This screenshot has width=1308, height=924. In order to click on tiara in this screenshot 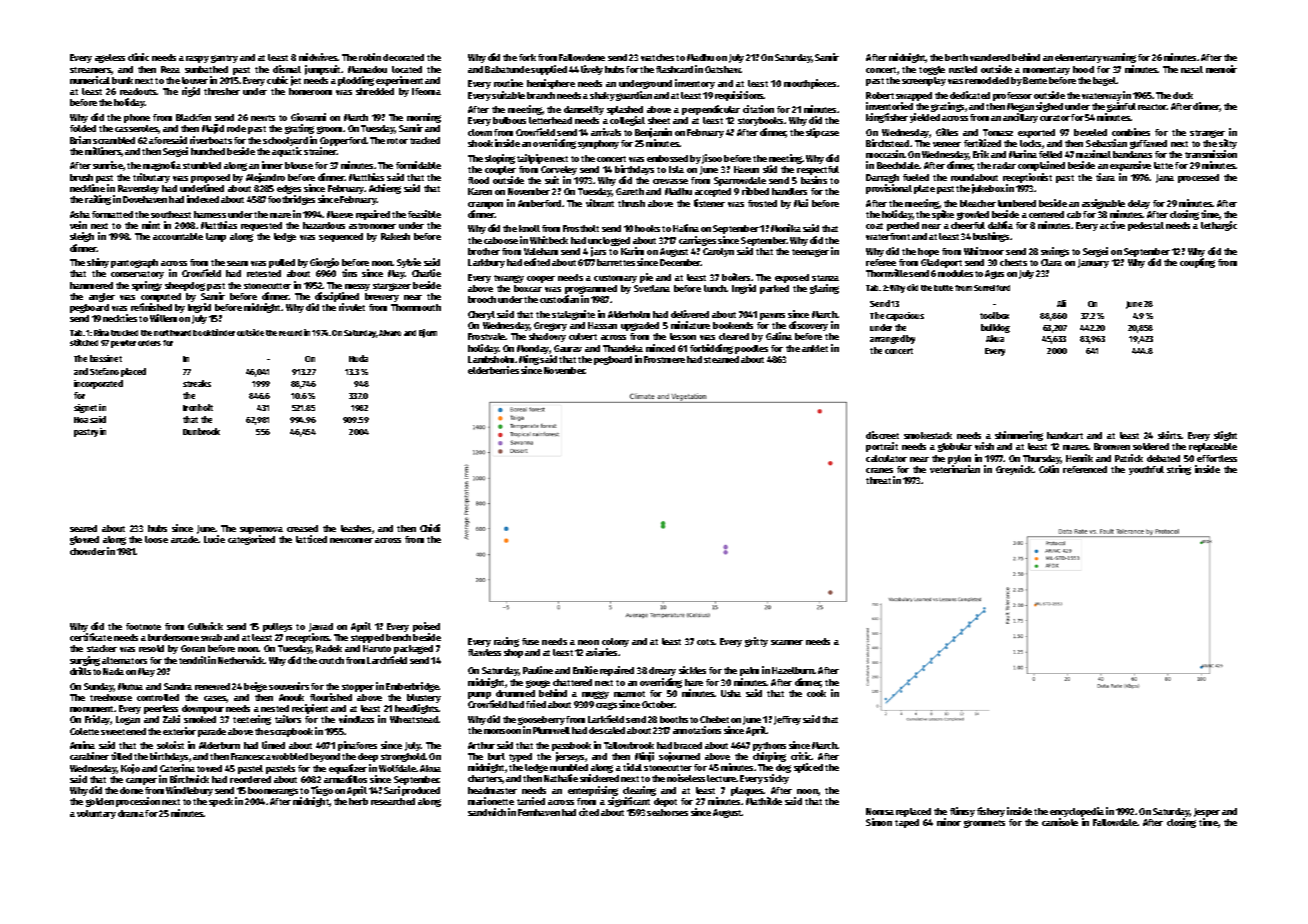, I will do `click(1105, 177)`.
